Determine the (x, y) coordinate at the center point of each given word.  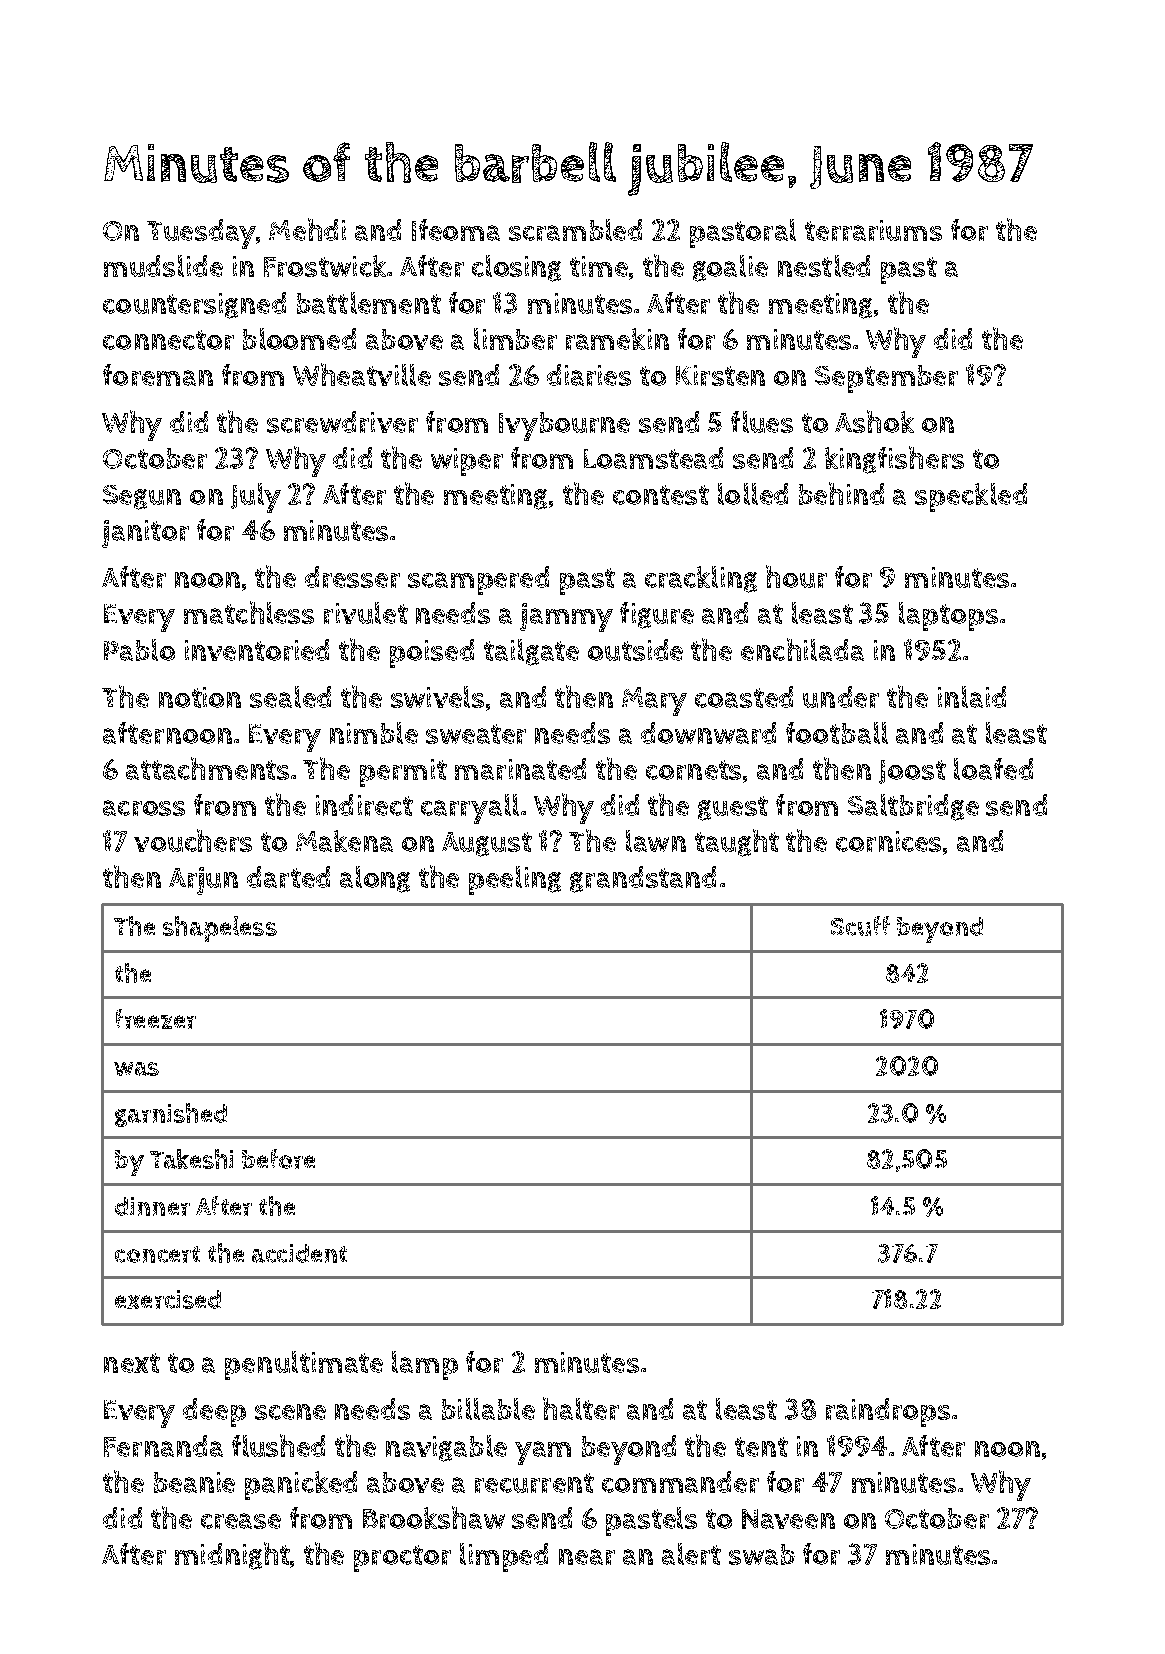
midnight (232, 1556)
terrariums (873, 230)
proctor (402, 1558)
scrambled (575, 230)
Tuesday (201, 234)
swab (762, 1554)
